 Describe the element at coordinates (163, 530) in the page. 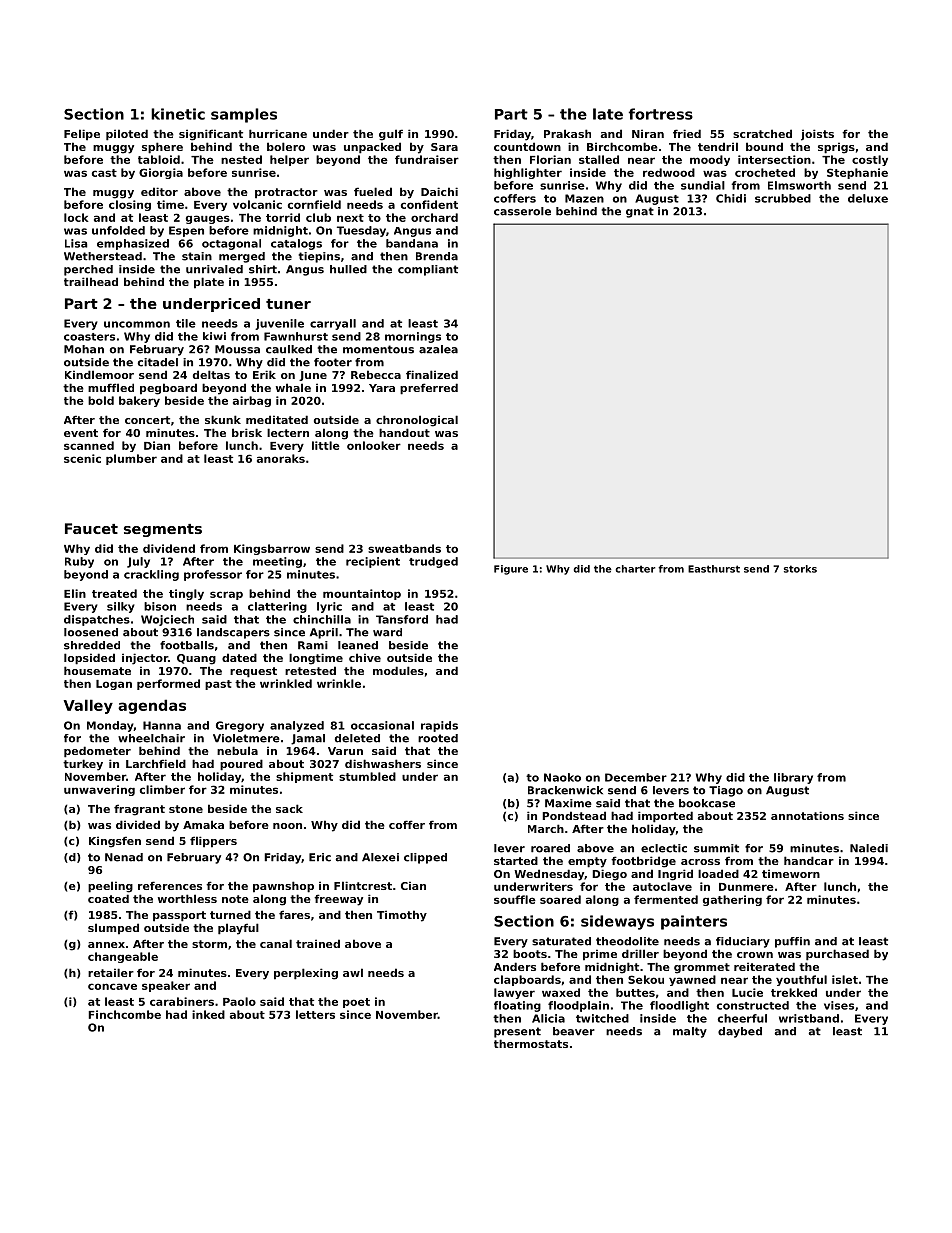

I see `segments` at that location.
